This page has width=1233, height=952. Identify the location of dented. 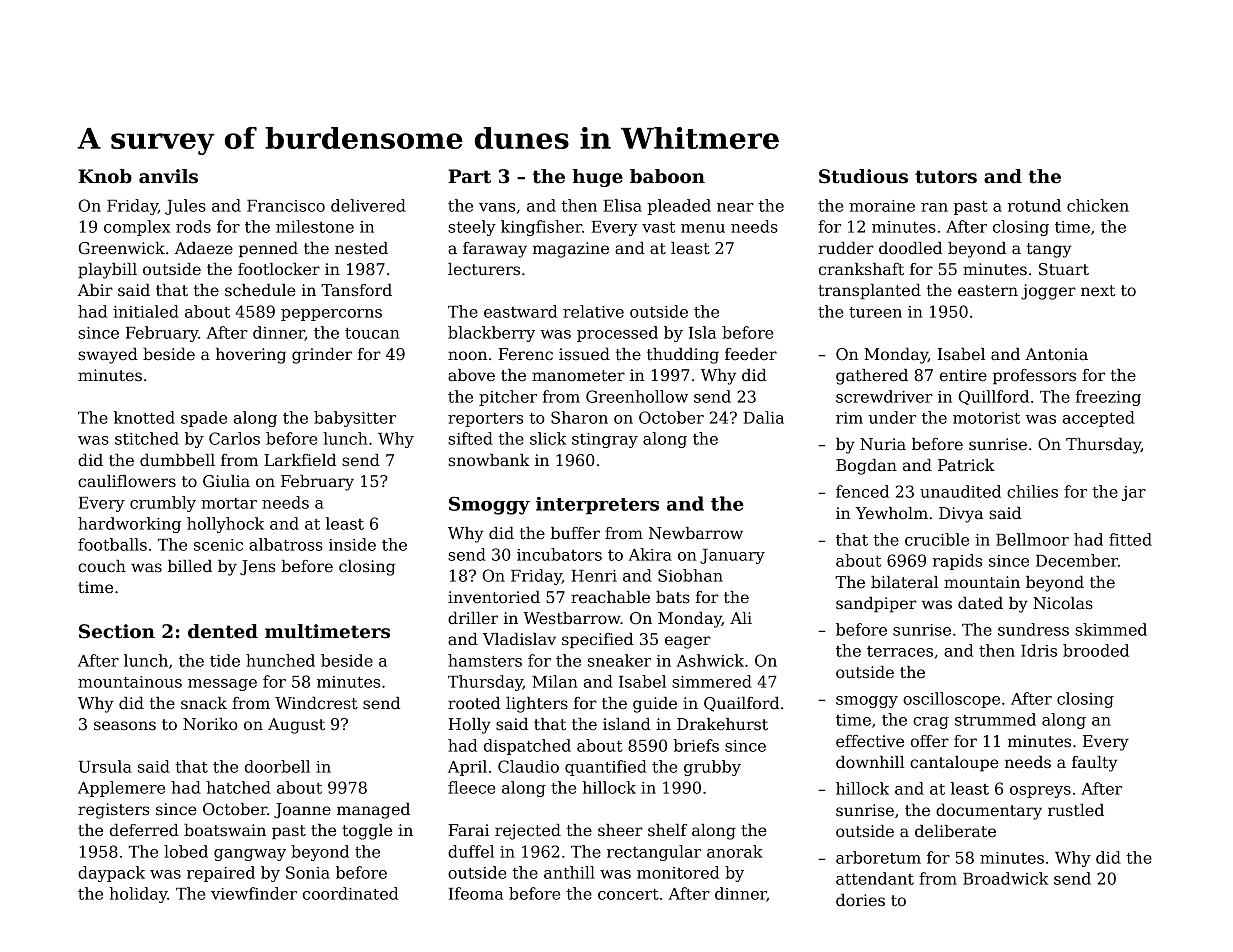
(223, 631).
